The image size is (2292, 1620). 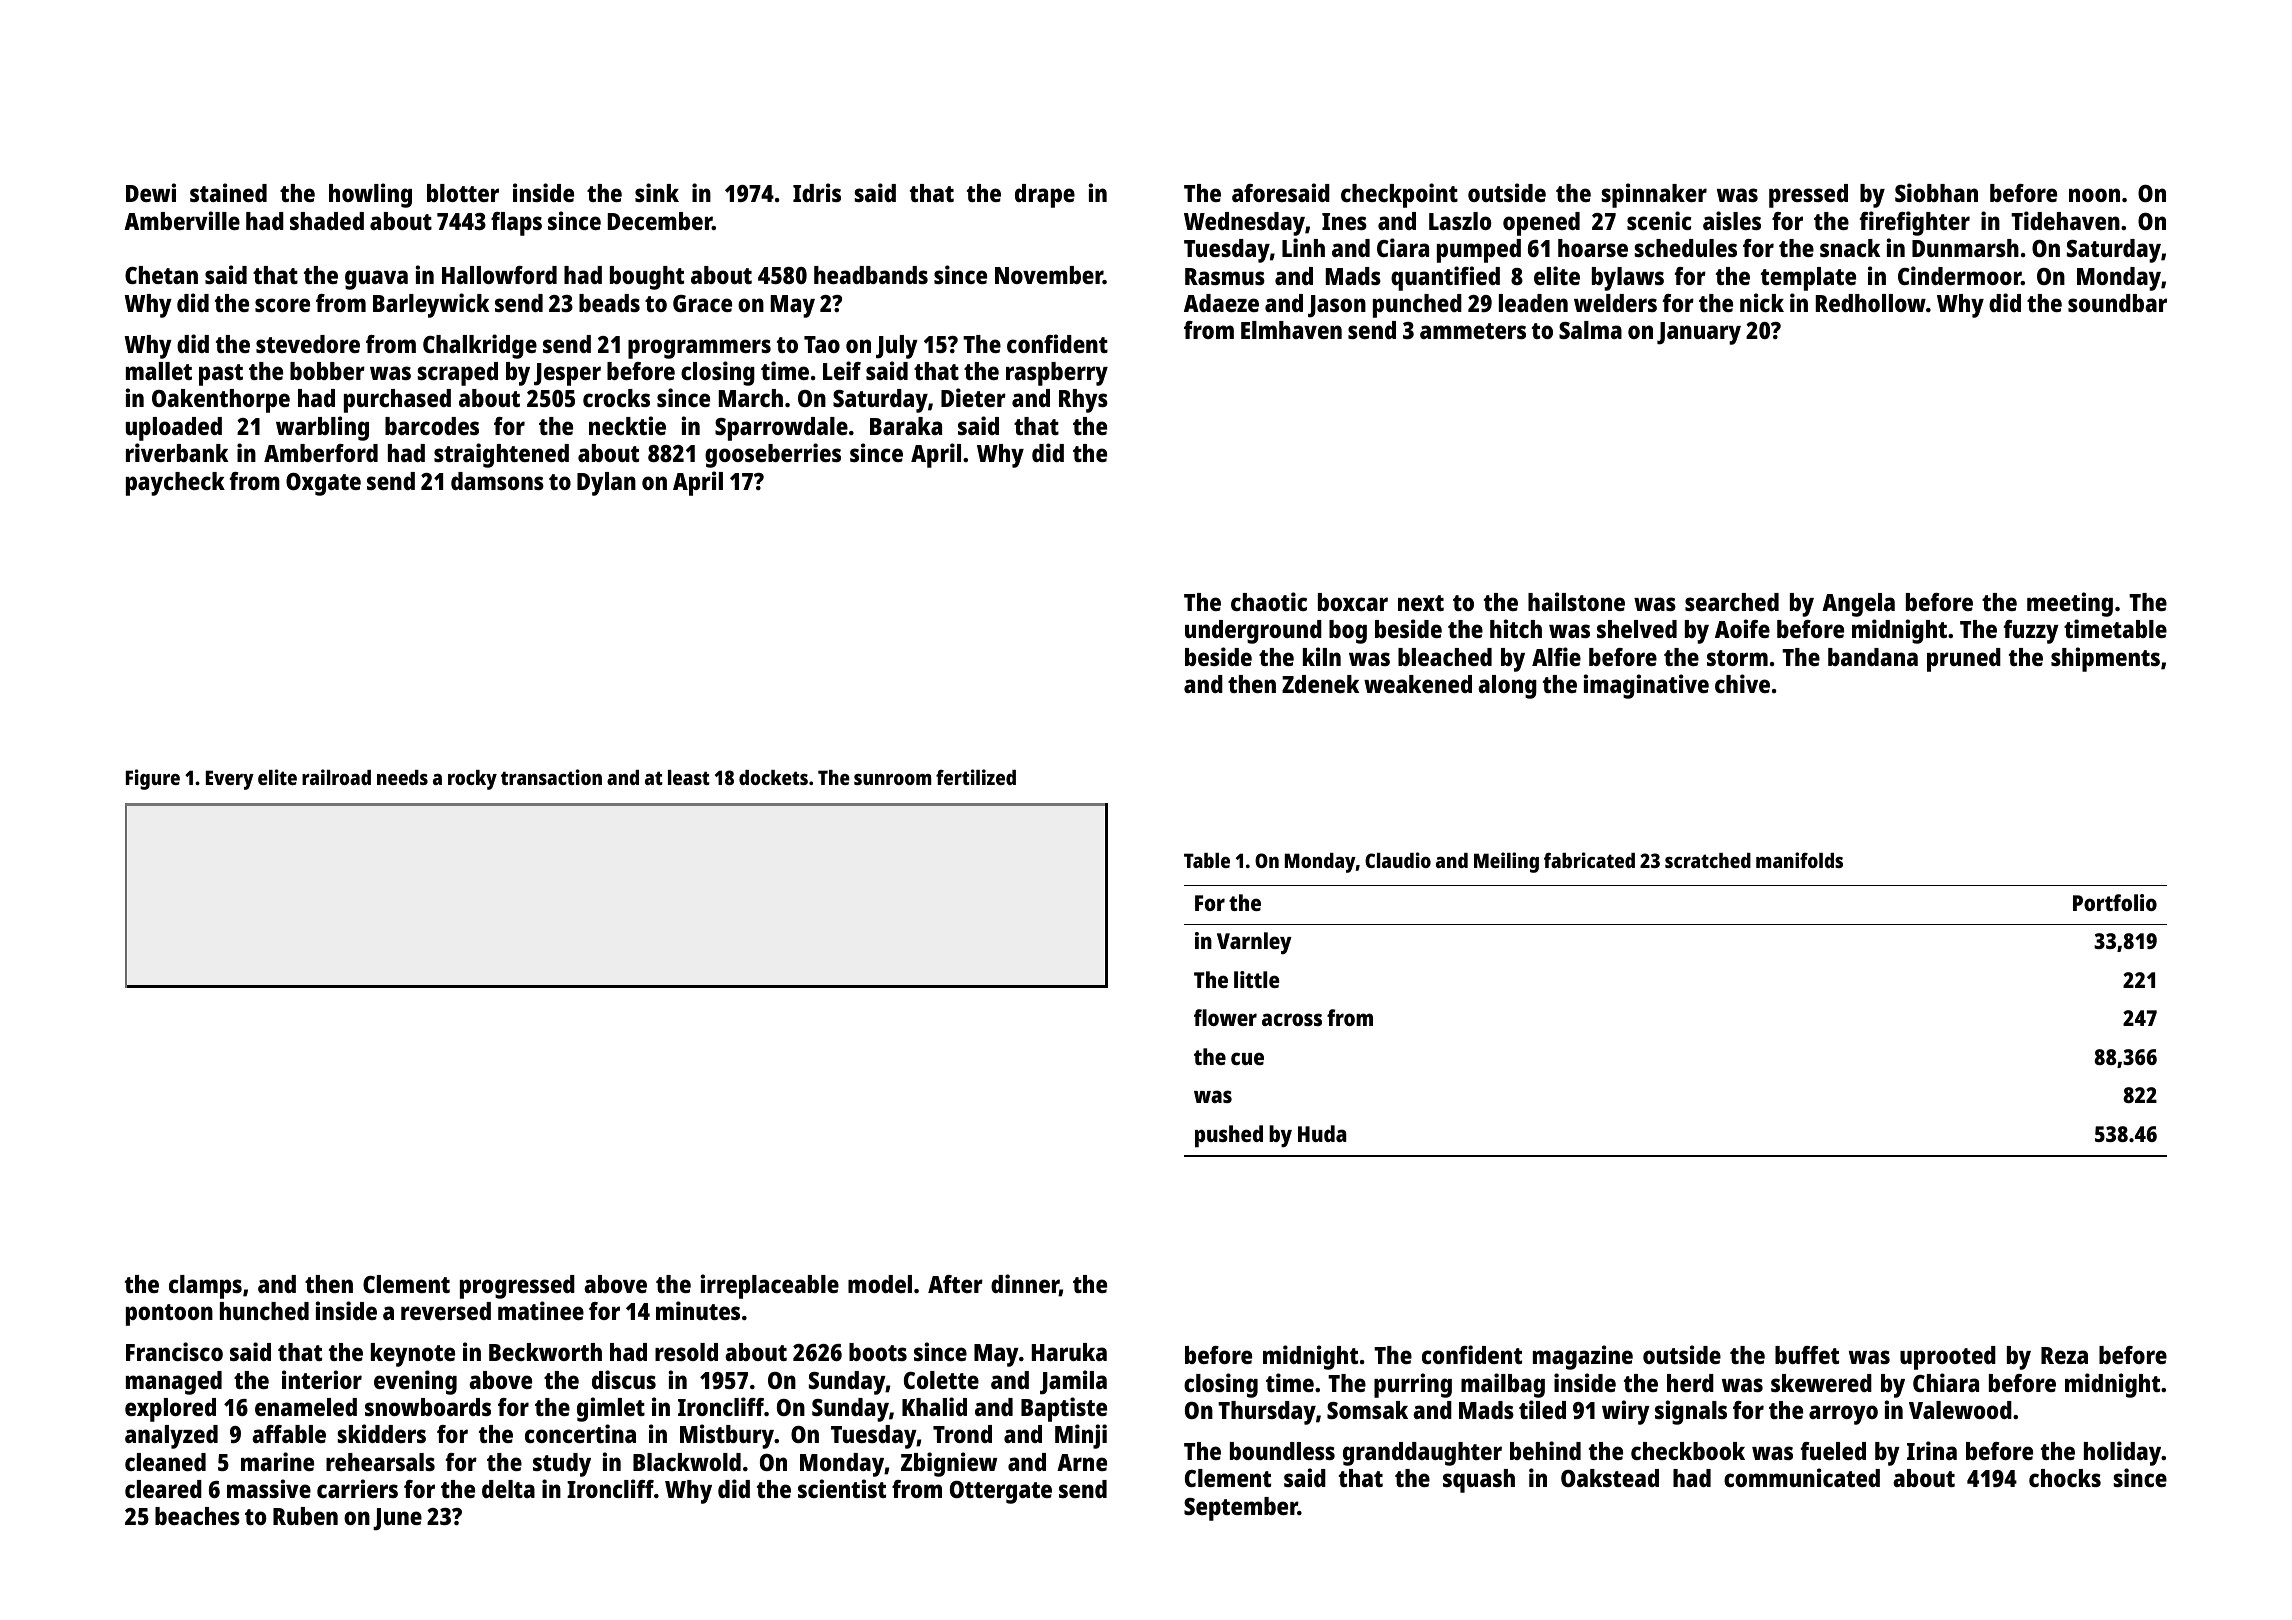 What do you see at coordinates (545, 1352) in the document?
I see `Beckworth` at bounding box center [545, 1352].
